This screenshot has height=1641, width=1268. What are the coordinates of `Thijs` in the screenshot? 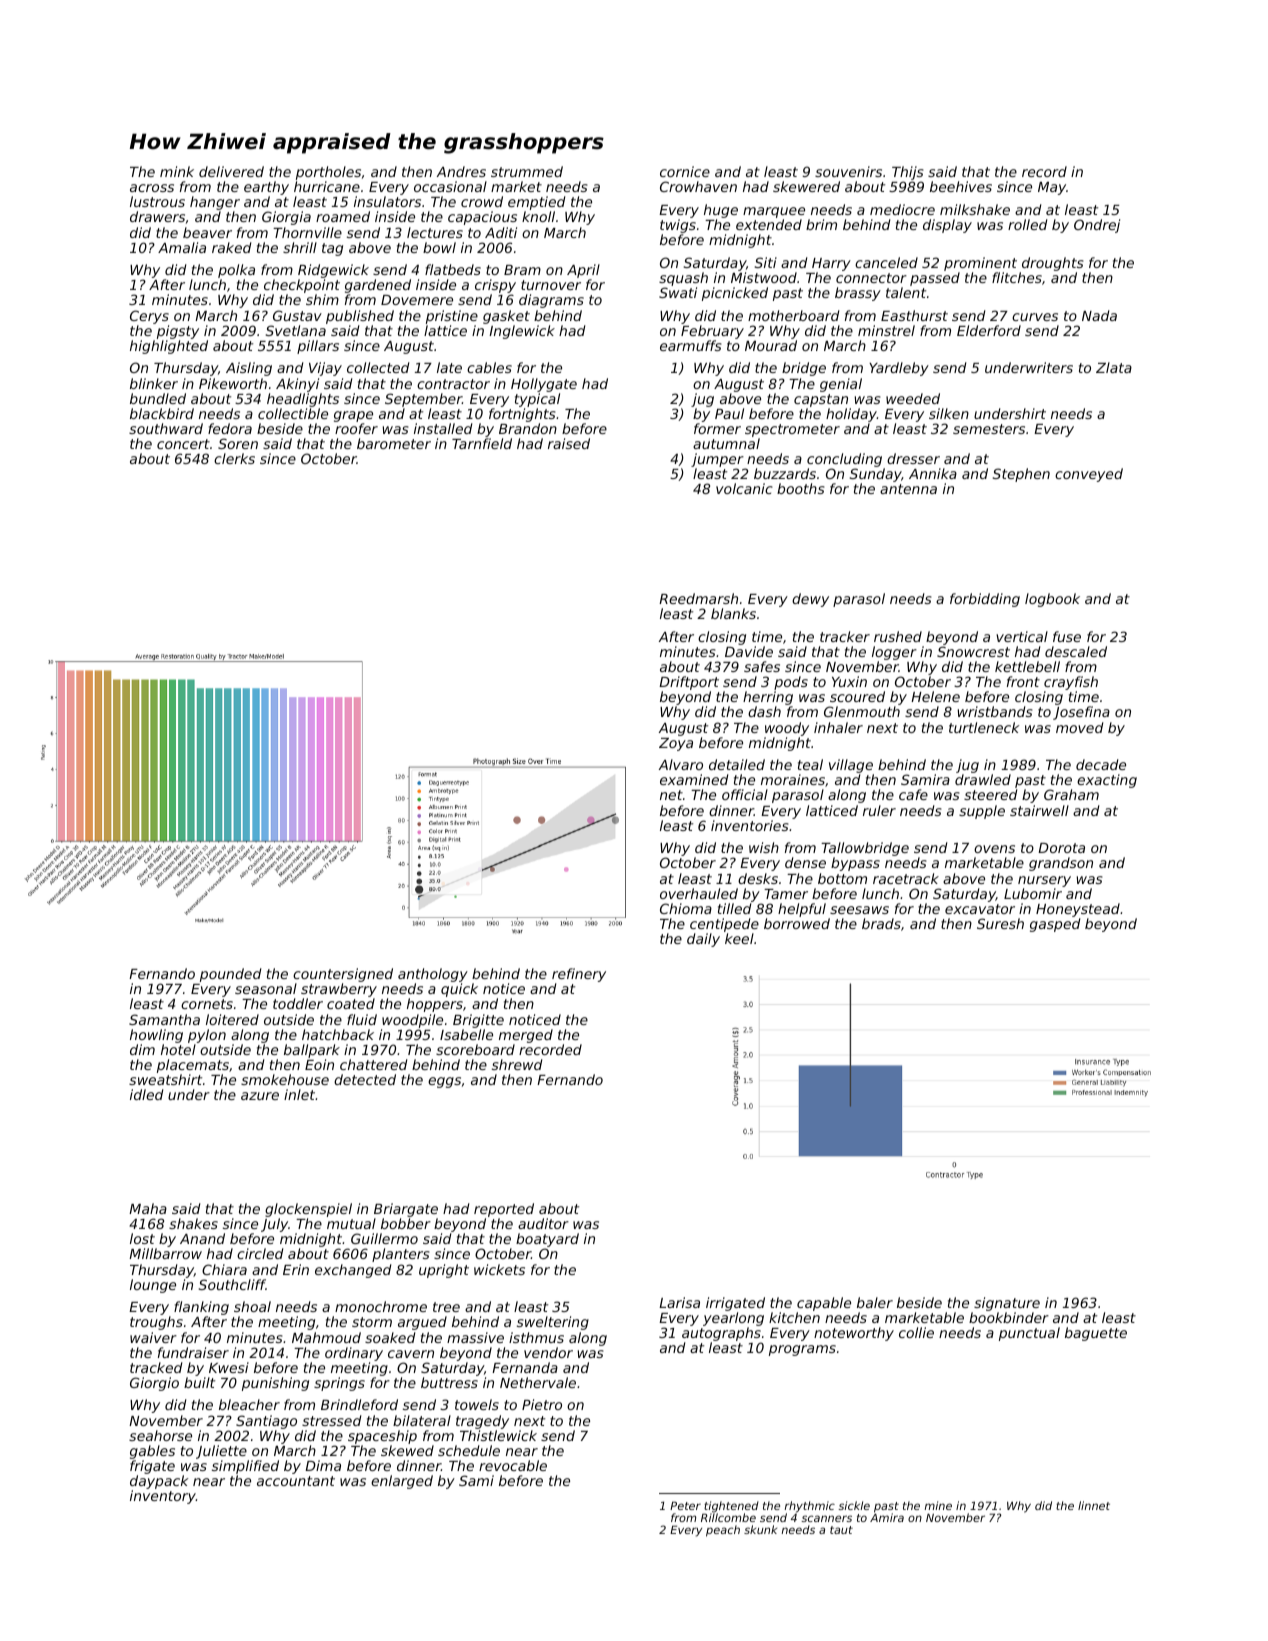 It's located at (907, 173).
